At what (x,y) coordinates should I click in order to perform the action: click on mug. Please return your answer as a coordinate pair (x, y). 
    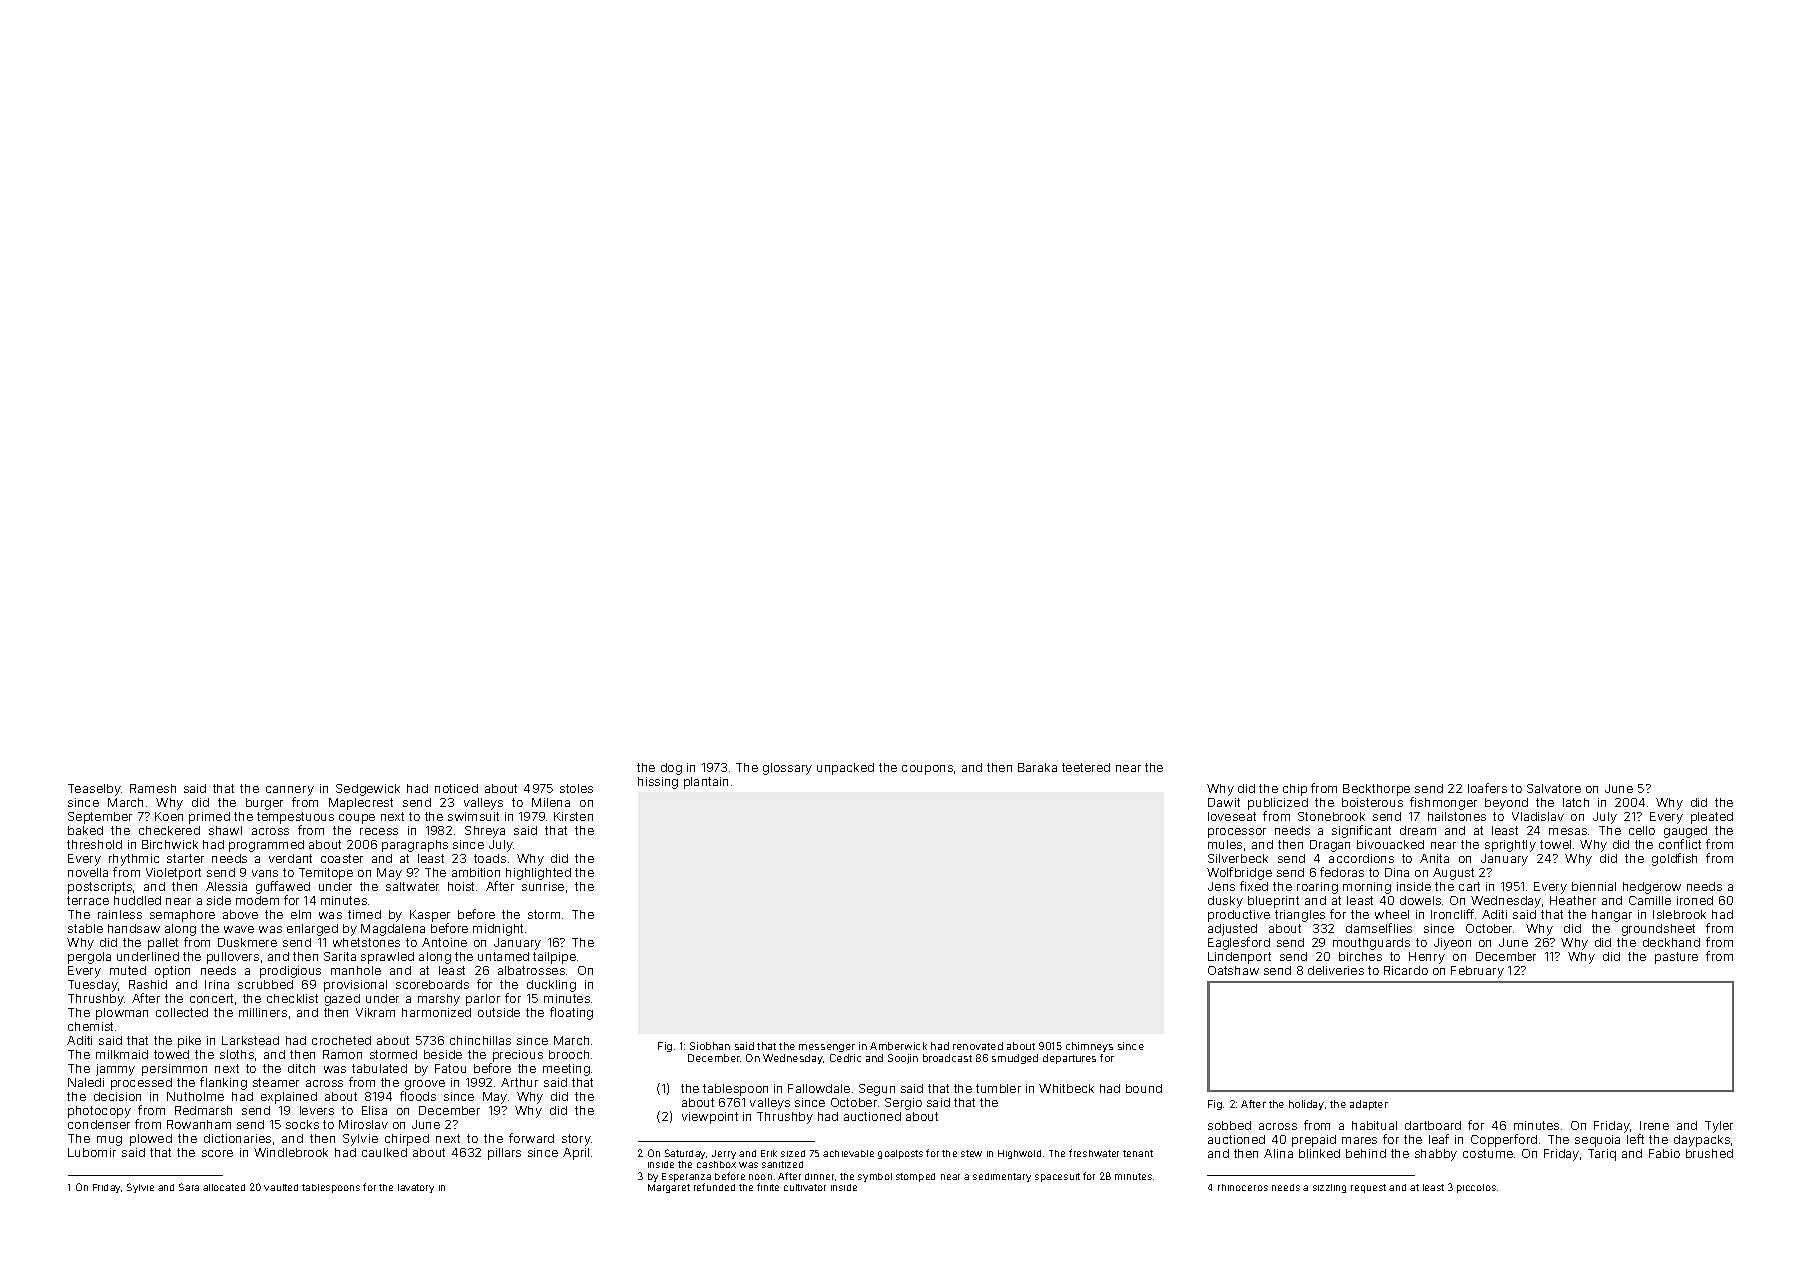
    Looking at the image, I should click on (109, 1141).
